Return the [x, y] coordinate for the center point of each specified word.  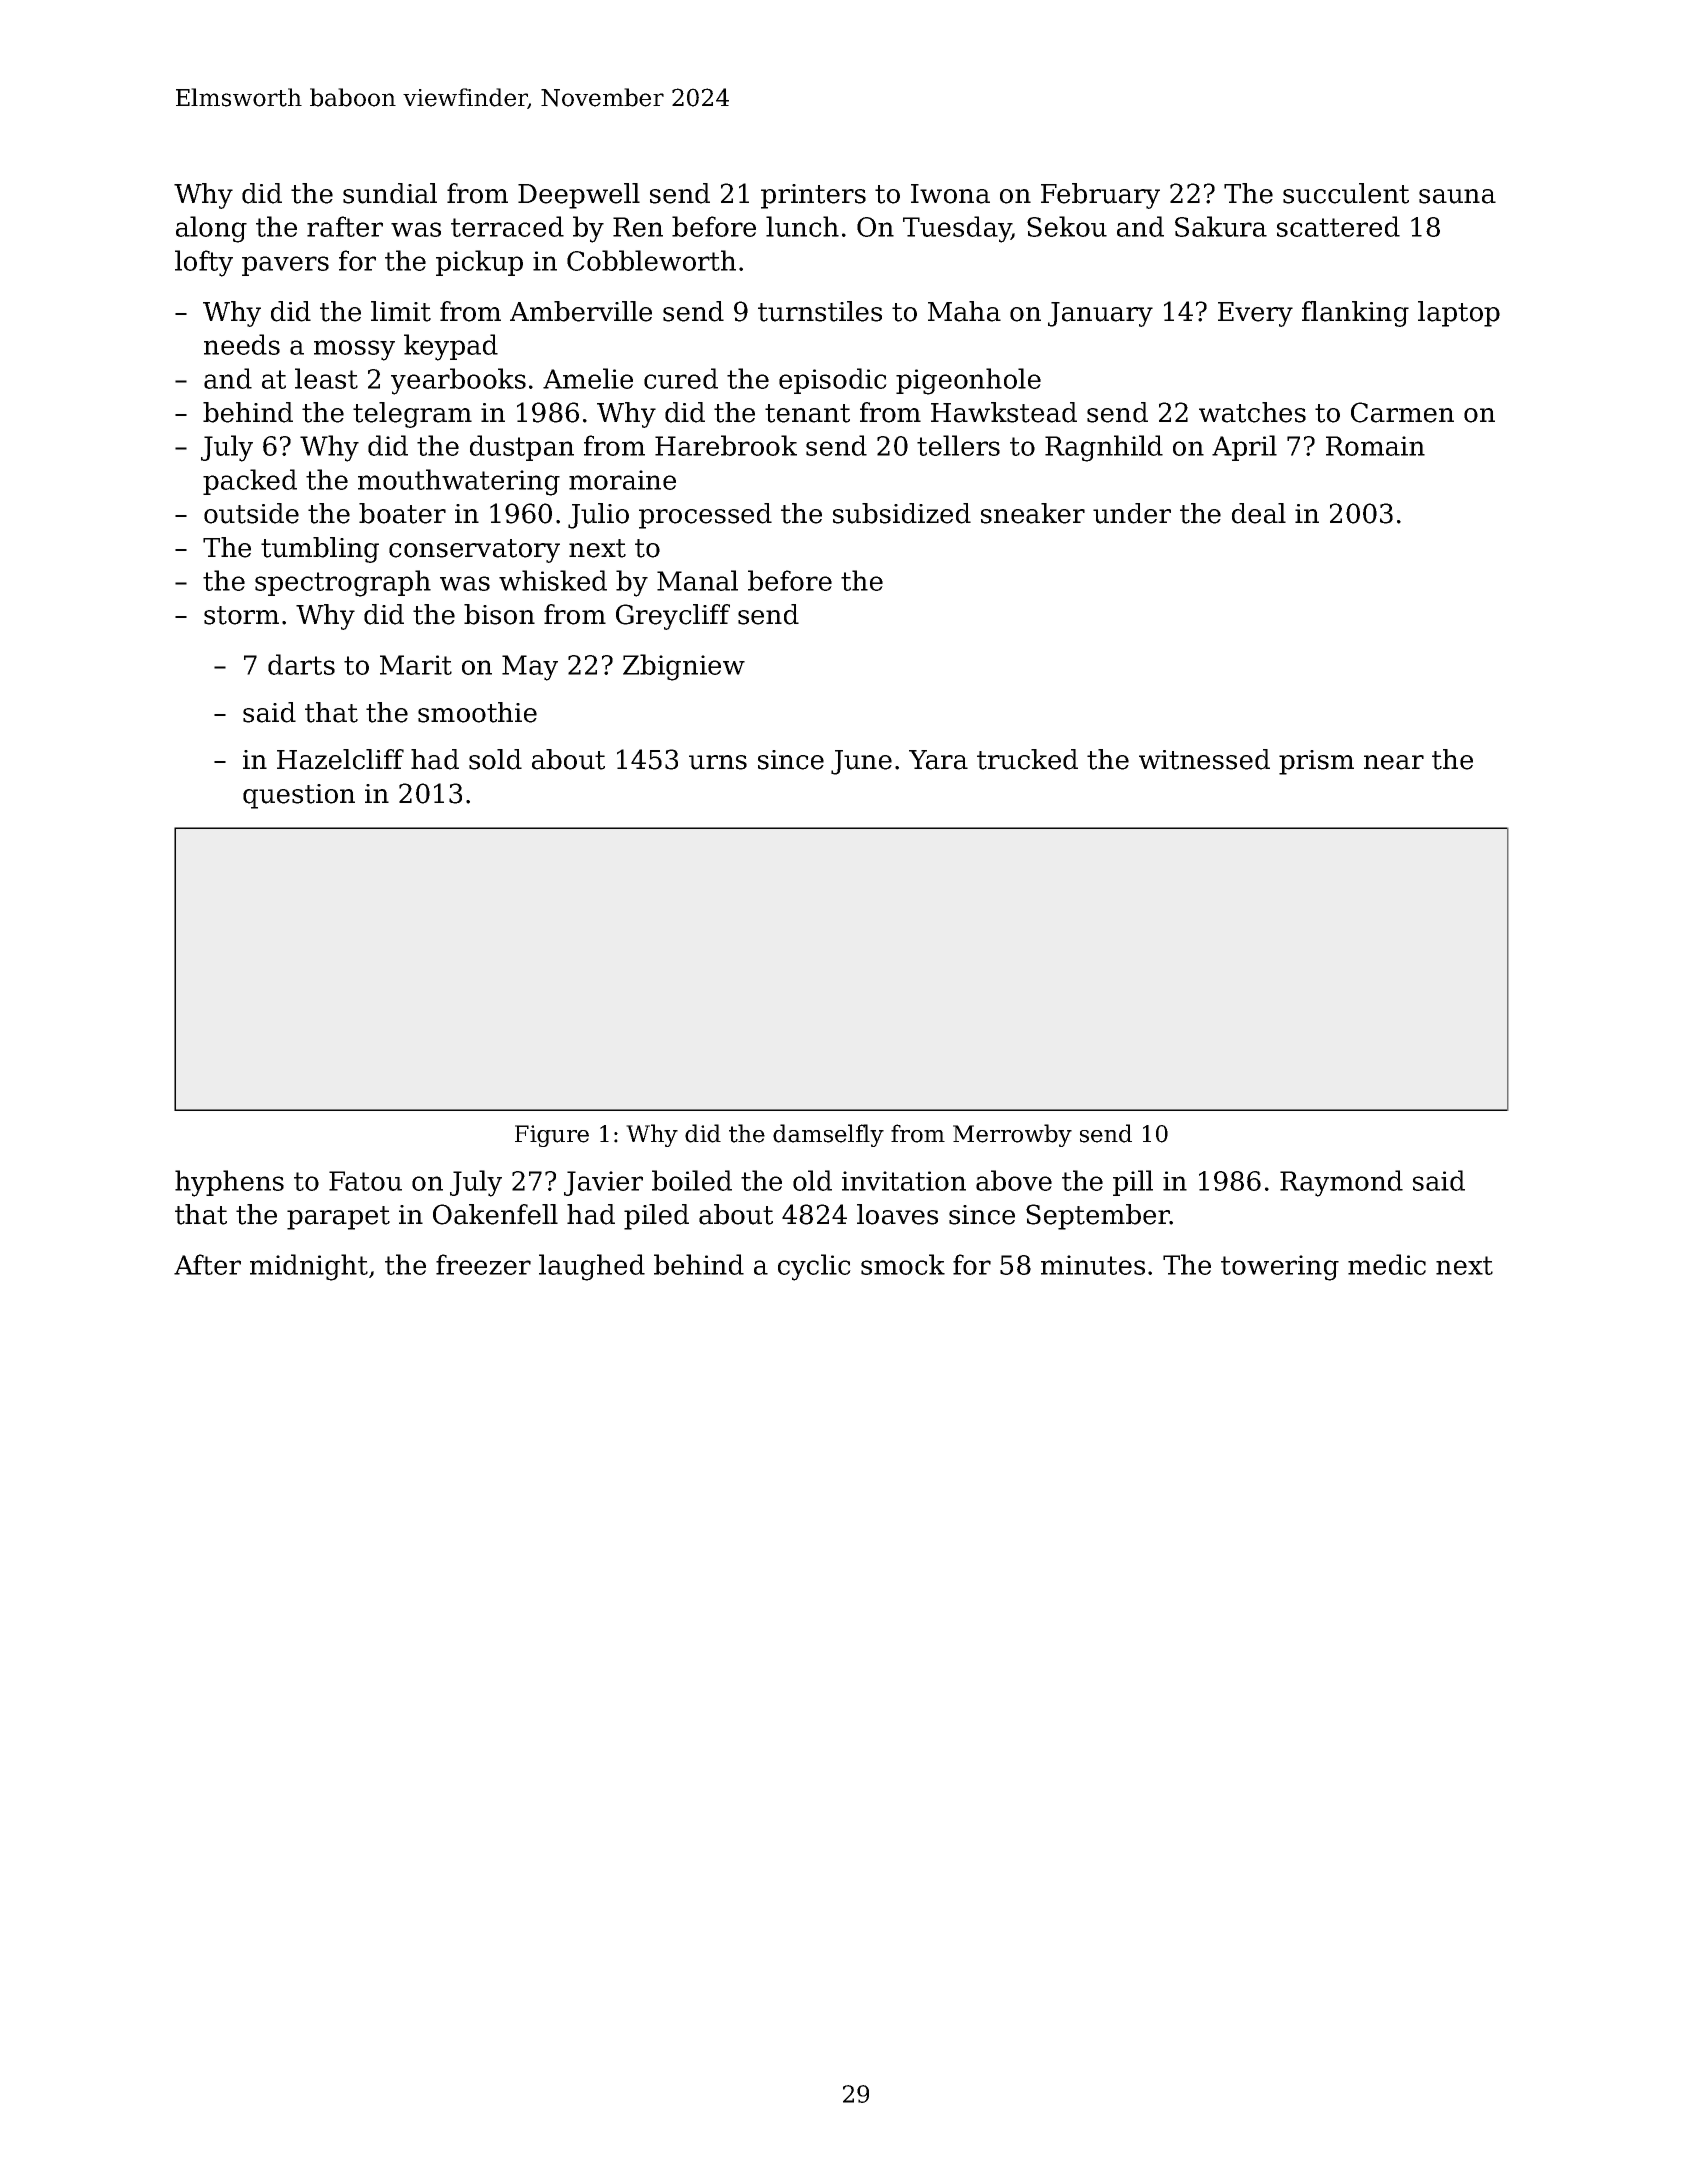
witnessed [1204, 759]
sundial [390, 193]
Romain [1375, 446]
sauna [1457, 196]
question [299, 796]
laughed [592, 1267]
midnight [309, 1267]
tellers [958, 445]
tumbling [320, 550]
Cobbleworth [651, 260]
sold [495, 759]
